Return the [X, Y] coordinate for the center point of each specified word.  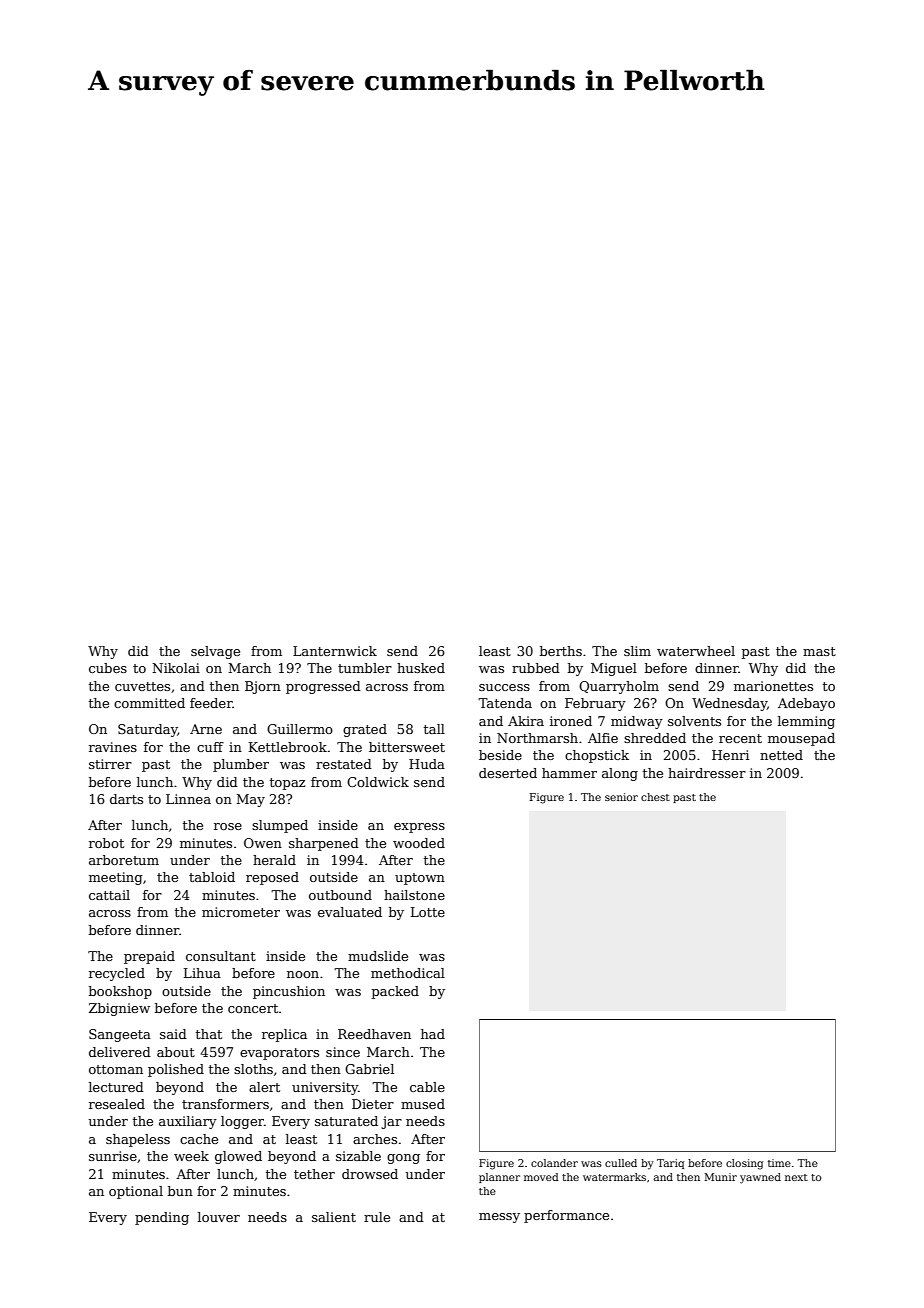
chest [655, 797]
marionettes [773, 686]
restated [344, 764]
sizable [358, 1156]
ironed [571, 721]
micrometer [241, 912]
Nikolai [176, 668]
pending [162, 1218]
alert [264, 1087]
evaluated [350, 912]
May [250, 800]
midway [637, 722]
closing [744, 1164]
